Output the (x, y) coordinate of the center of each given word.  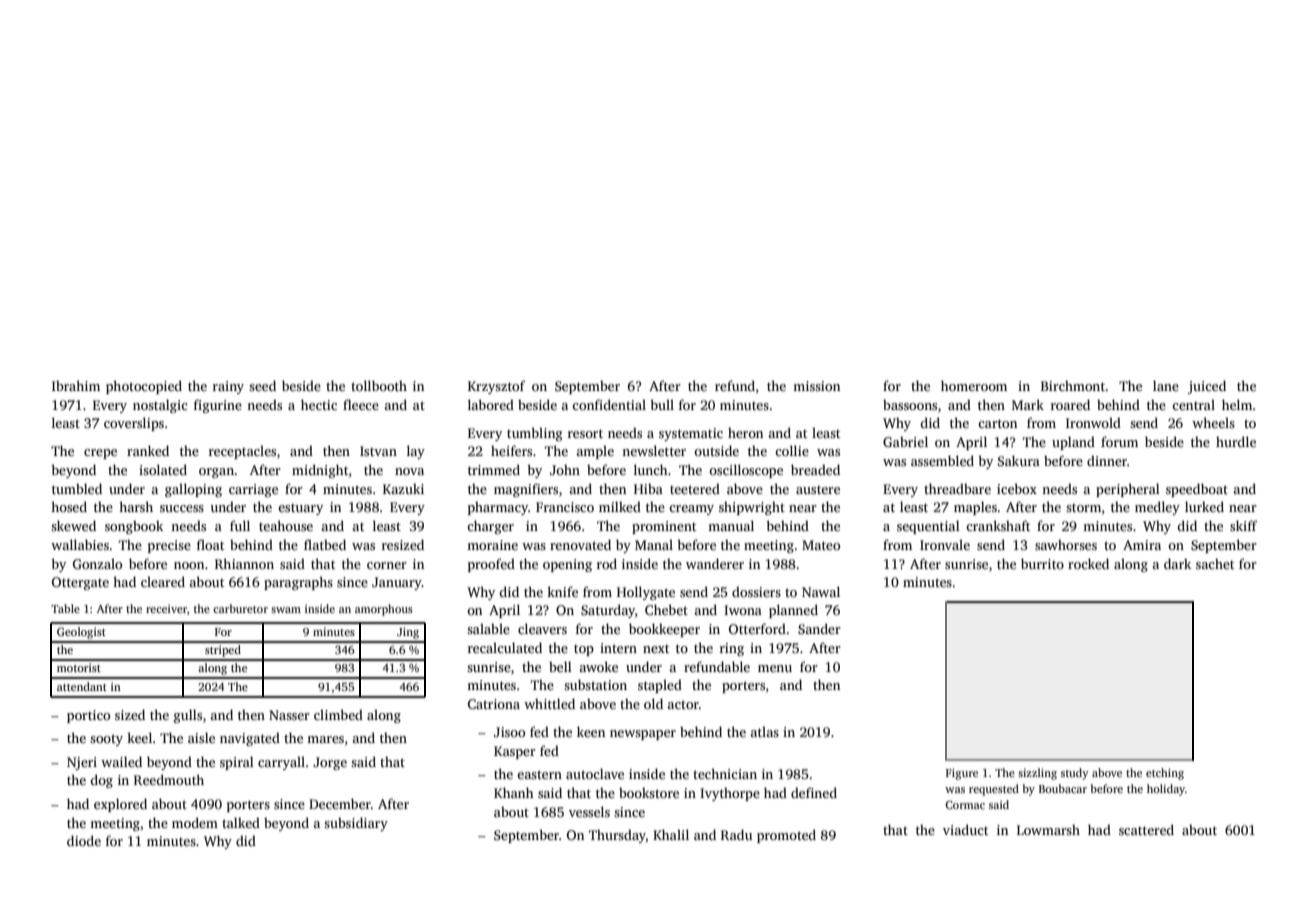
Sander (819, 628)
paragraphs (298, 583)
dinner (1107, 460)
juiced (1207, 387)
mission (816, 386)
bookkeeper (664, 630)
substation (595, 684)
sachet (1215, 564)
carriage (253, 490)
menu (775, 668)
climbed (338, 714)
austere (818, 489)
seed (262, 385)
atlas (765, 731)
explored (120, 805)
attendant (82, 686)
